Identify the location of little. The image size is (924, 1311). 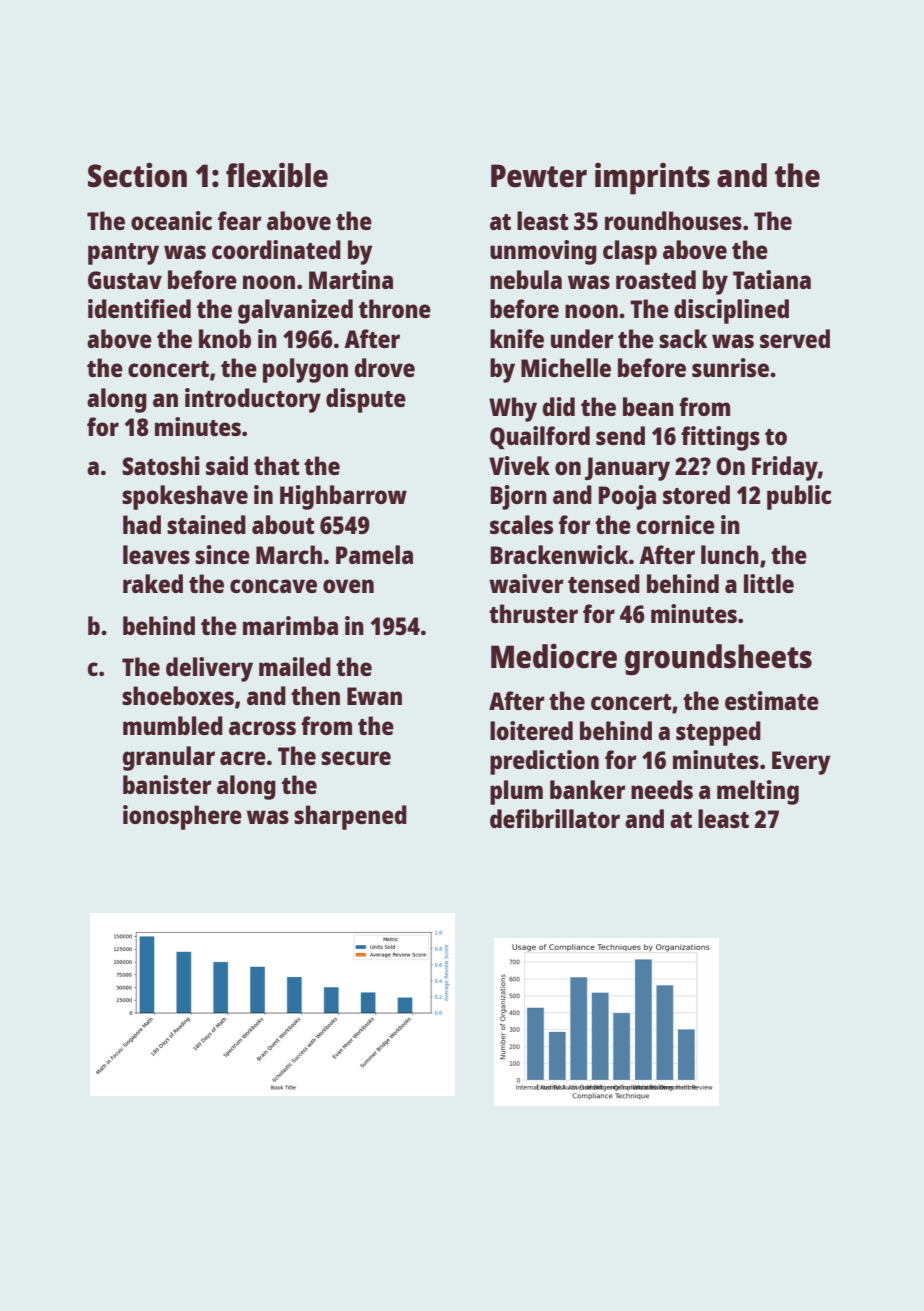
(769, 583).
